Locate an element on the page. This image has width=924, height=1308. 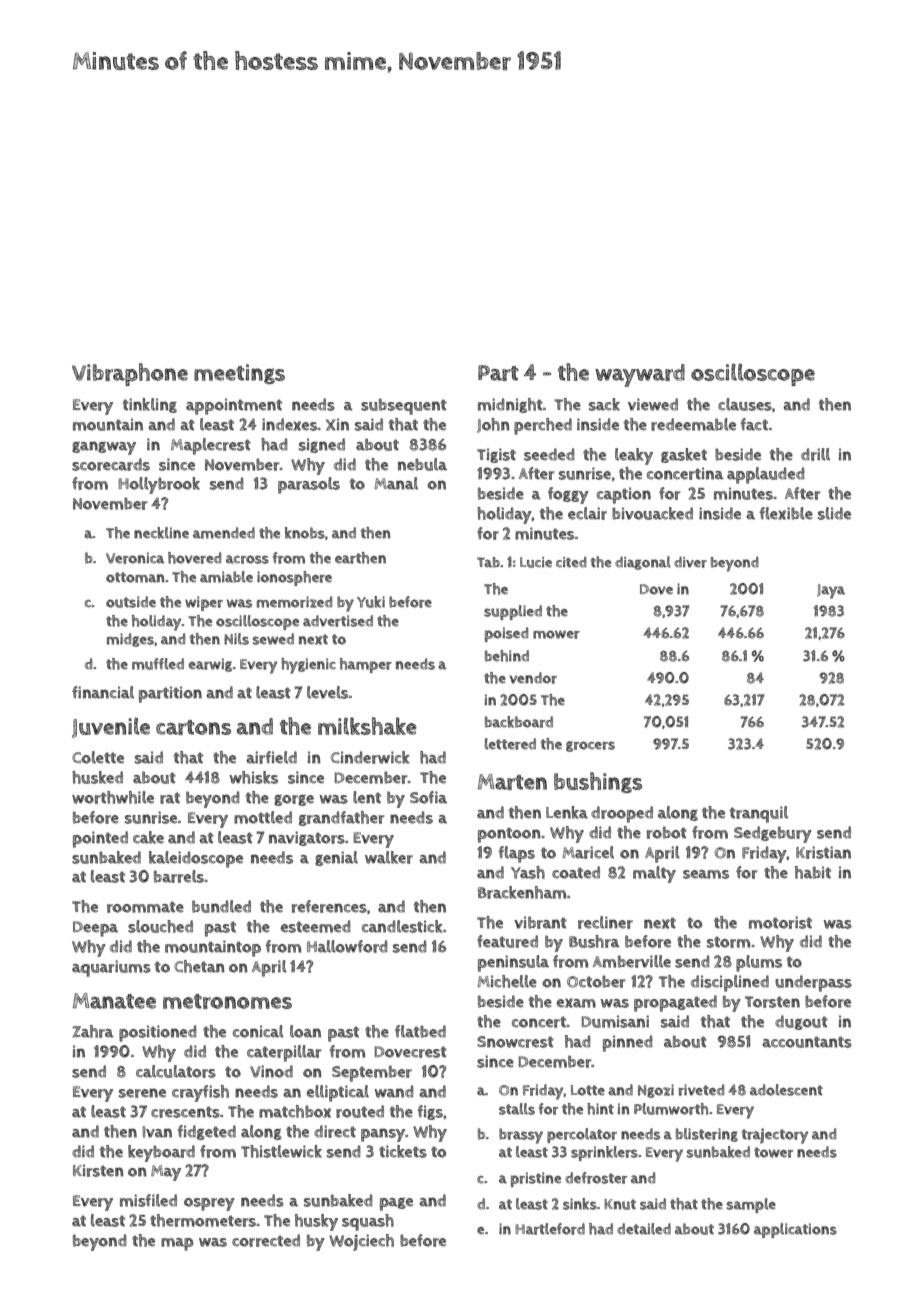
Zahra is located at coordinates (93, 1031).
